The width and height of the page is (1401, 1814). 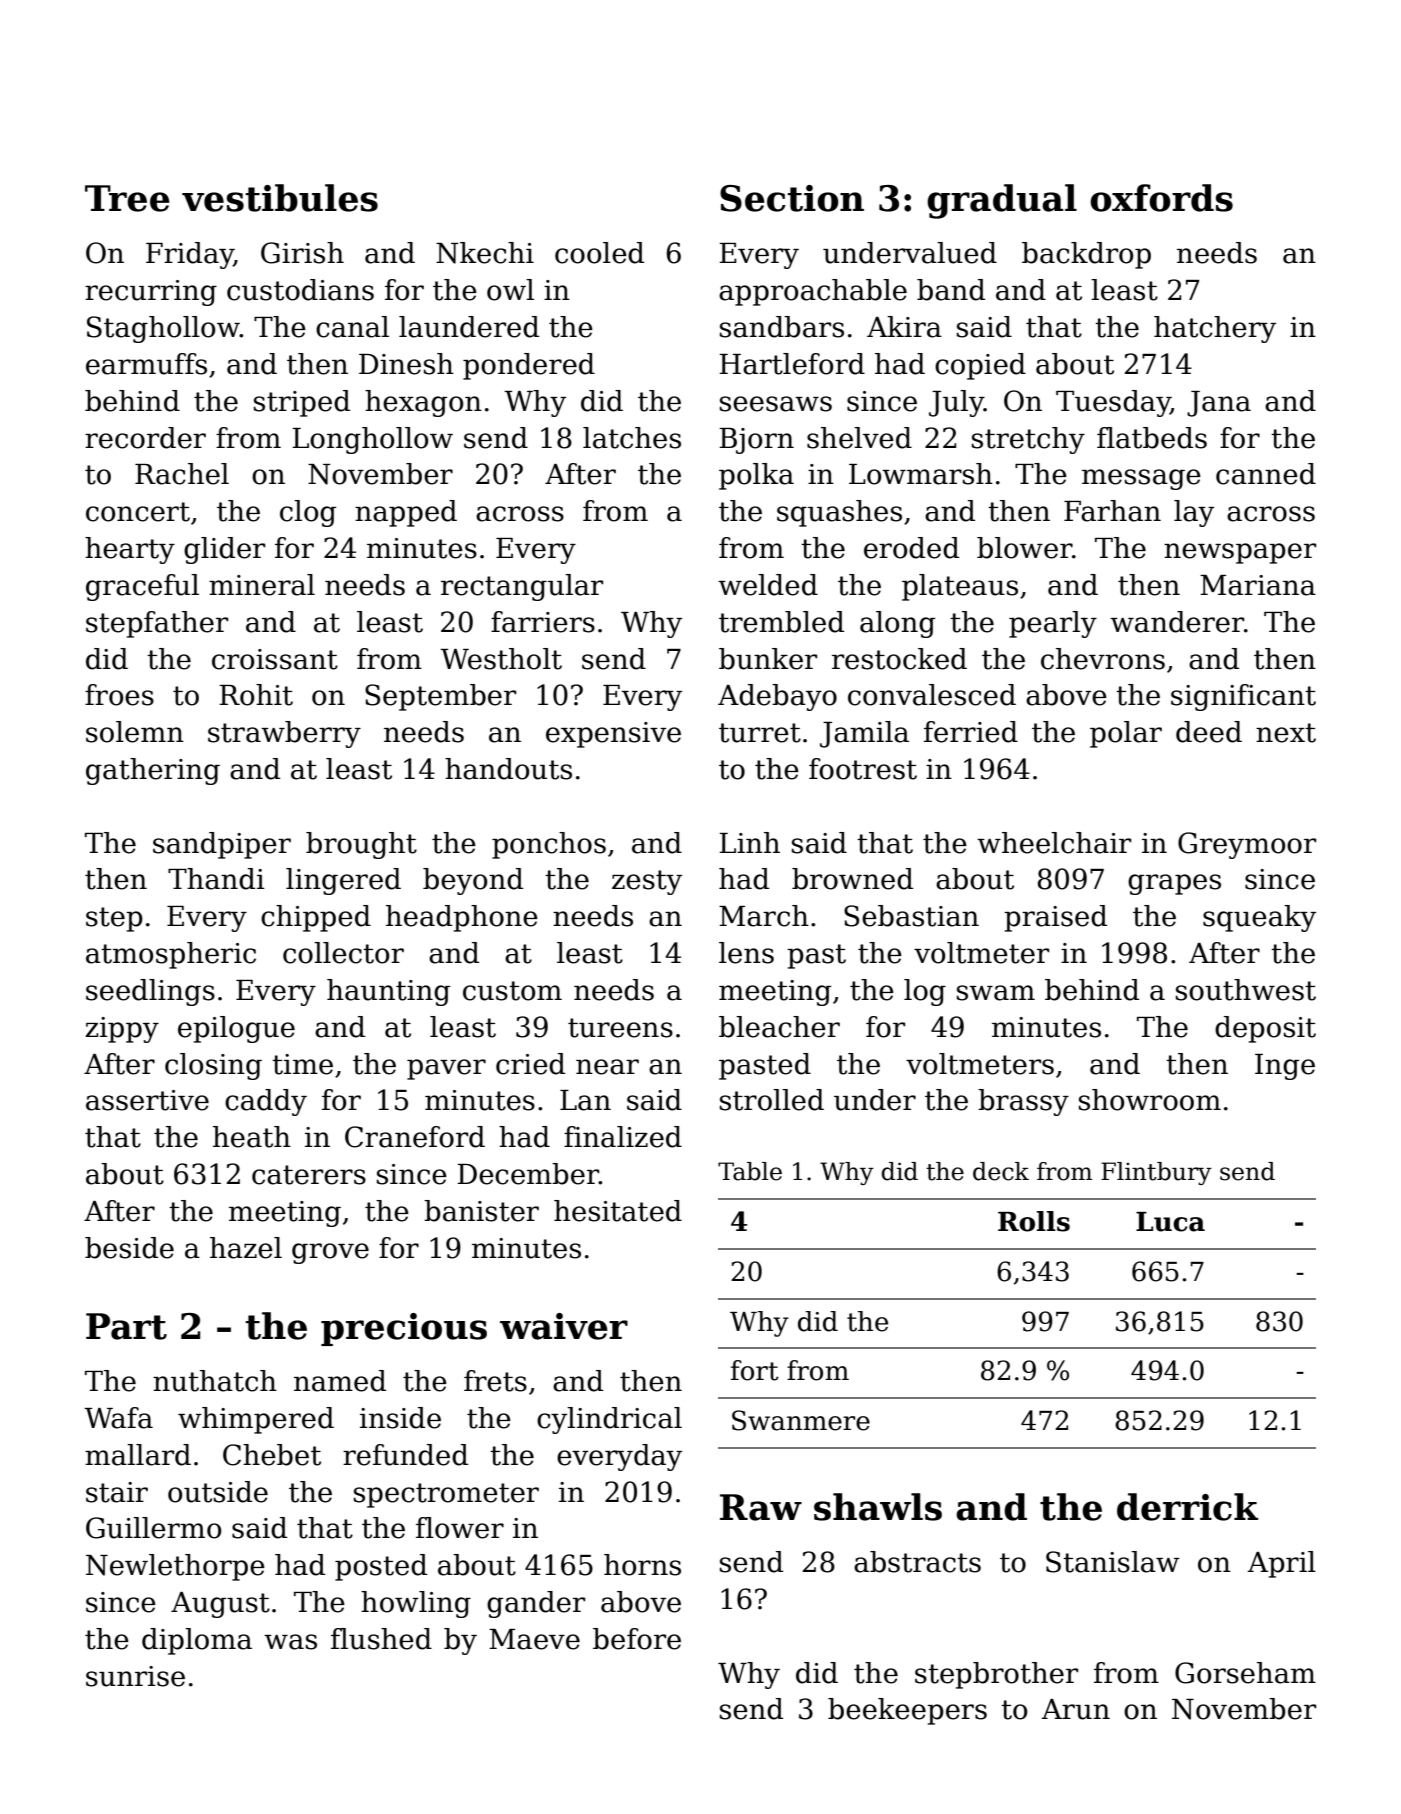 I want to click on hearty, so click(x=130, y=550).
